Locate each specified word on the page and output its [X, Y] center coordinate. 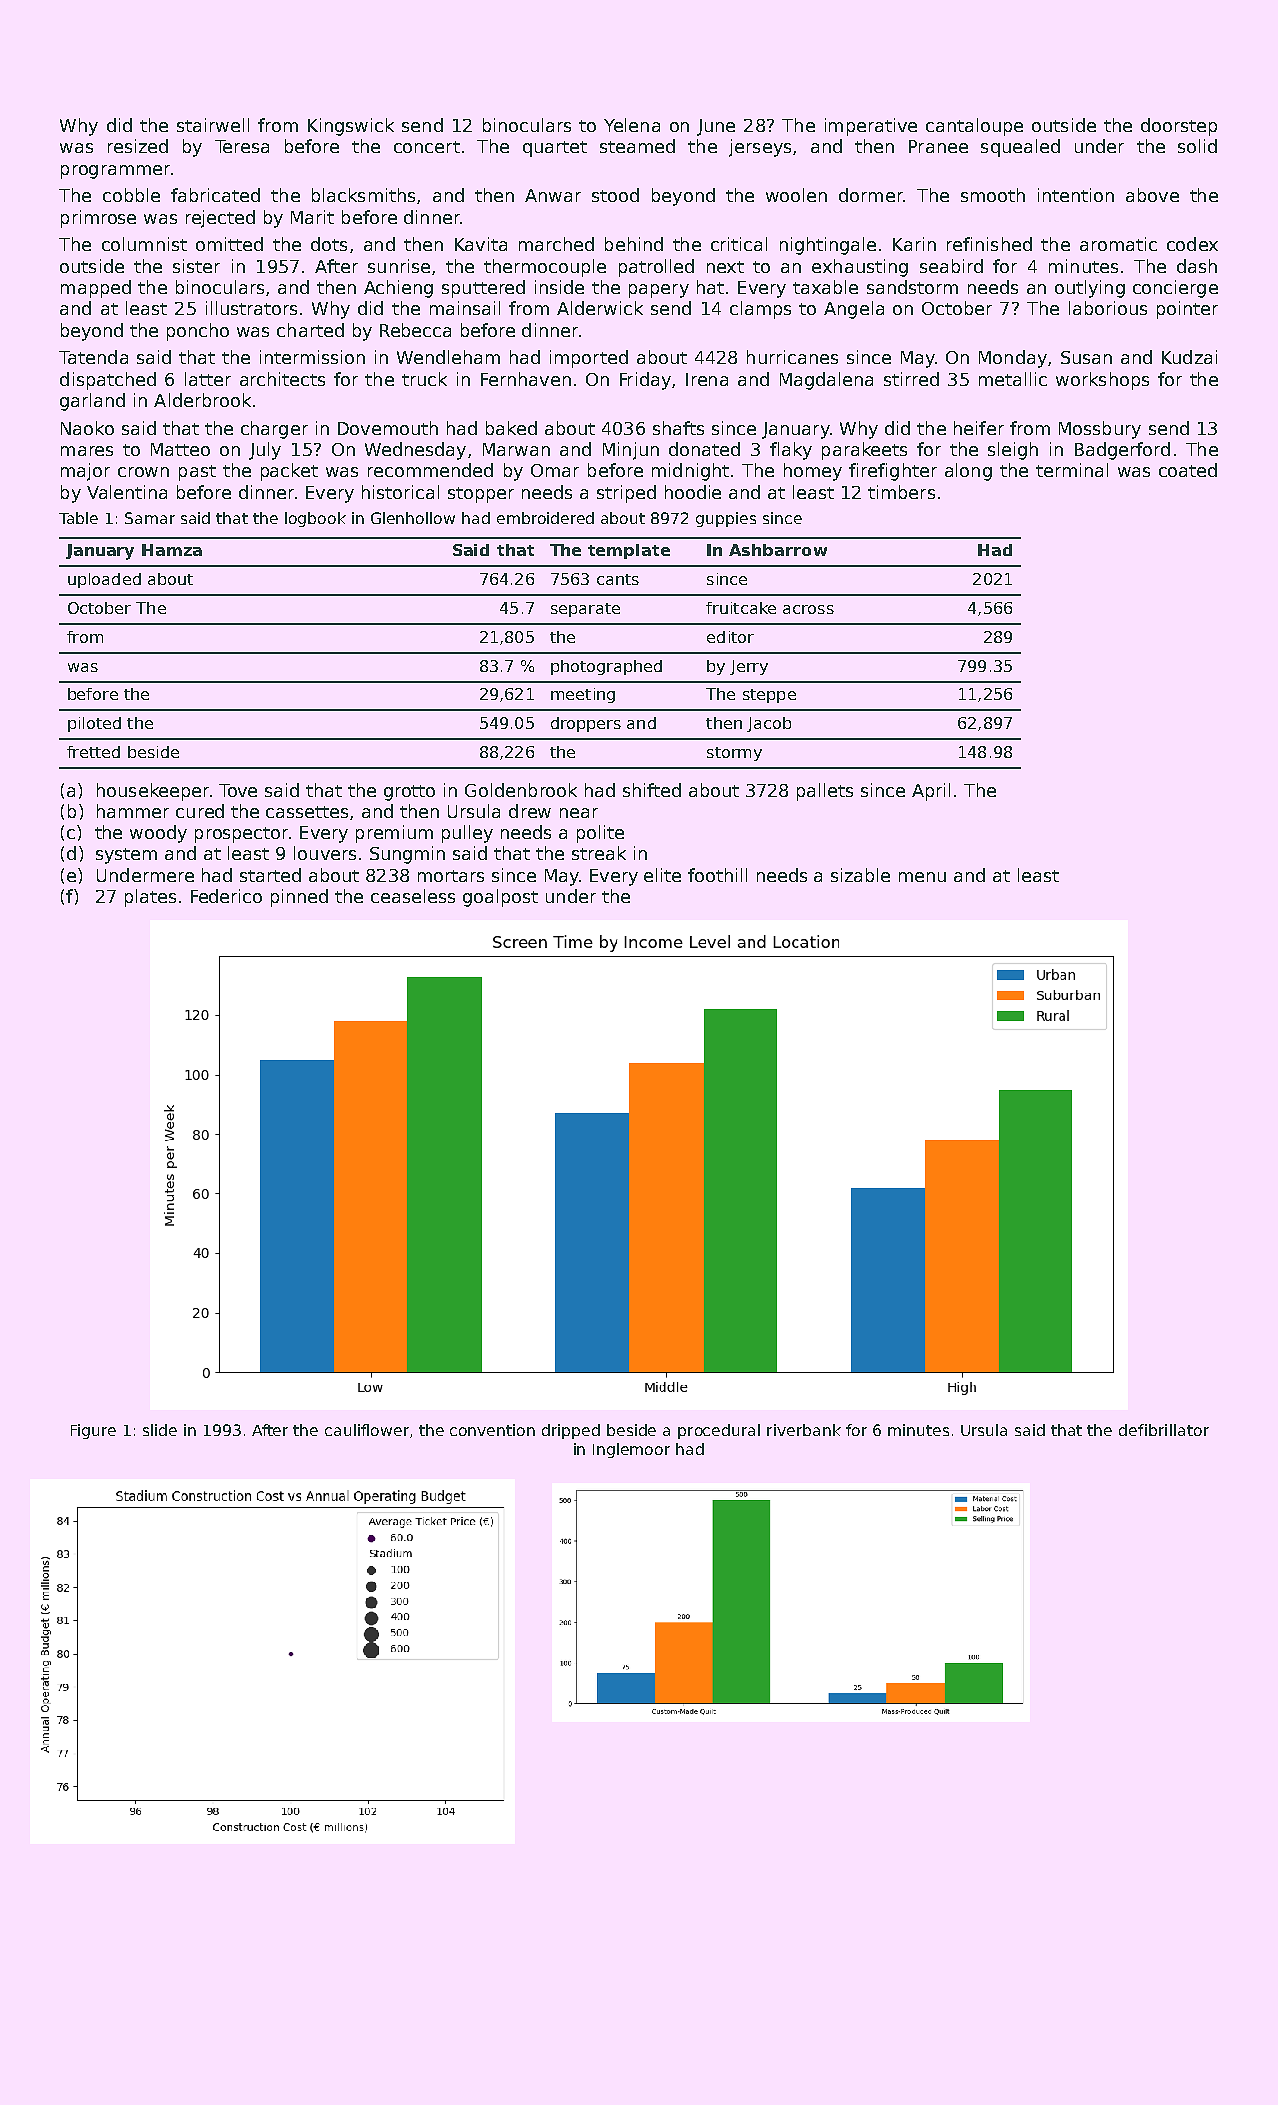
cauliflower [367, 1430]
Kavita [481, 244]
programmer [115, 172]
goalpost [500, 898]
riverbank [804, 1430]
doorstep [1179, 127]
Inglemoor [631, 1450]
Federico [226, 896]
